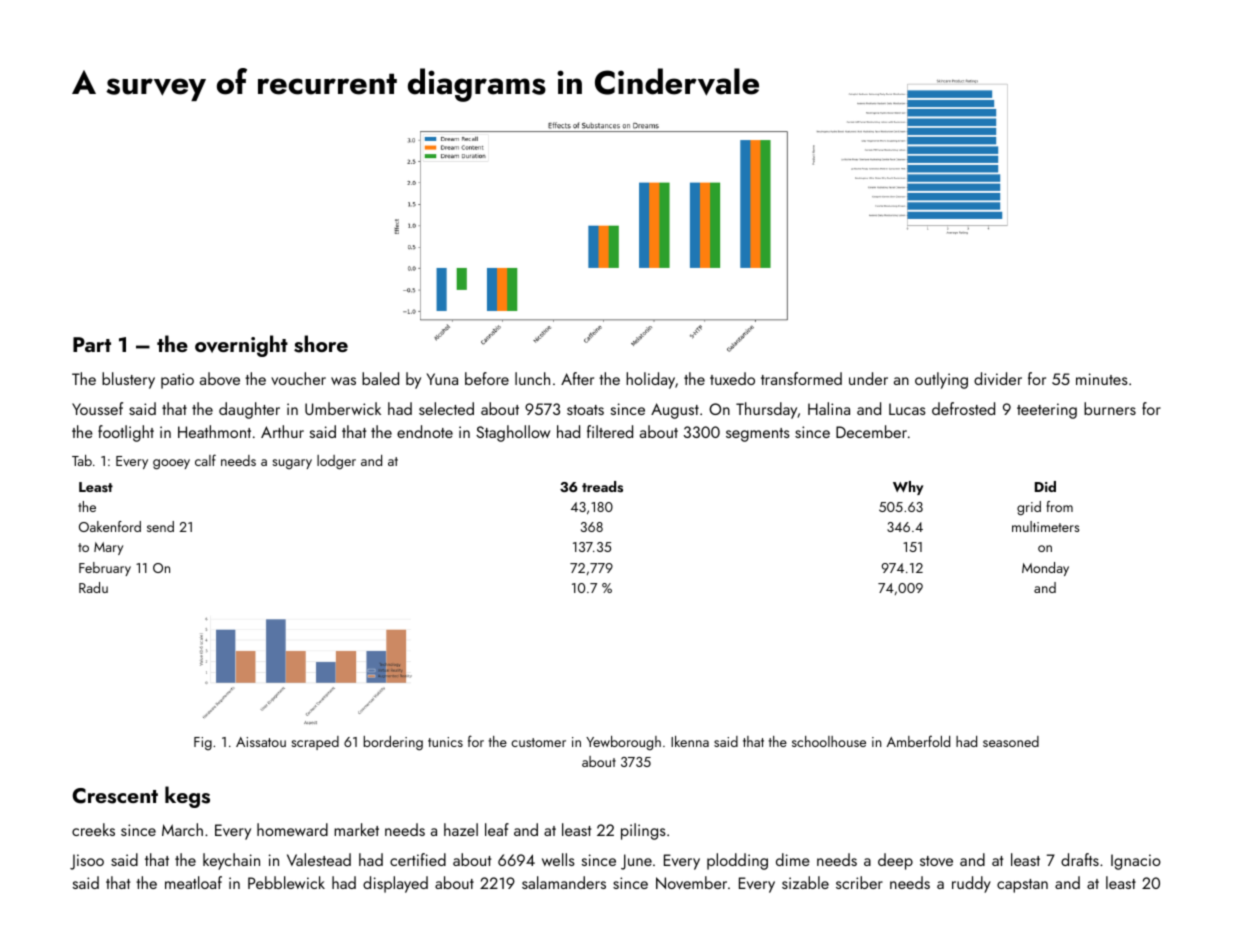 The height and width of the screenshot is (952, 1233). I want to click on pilings, so click(643, 831).
